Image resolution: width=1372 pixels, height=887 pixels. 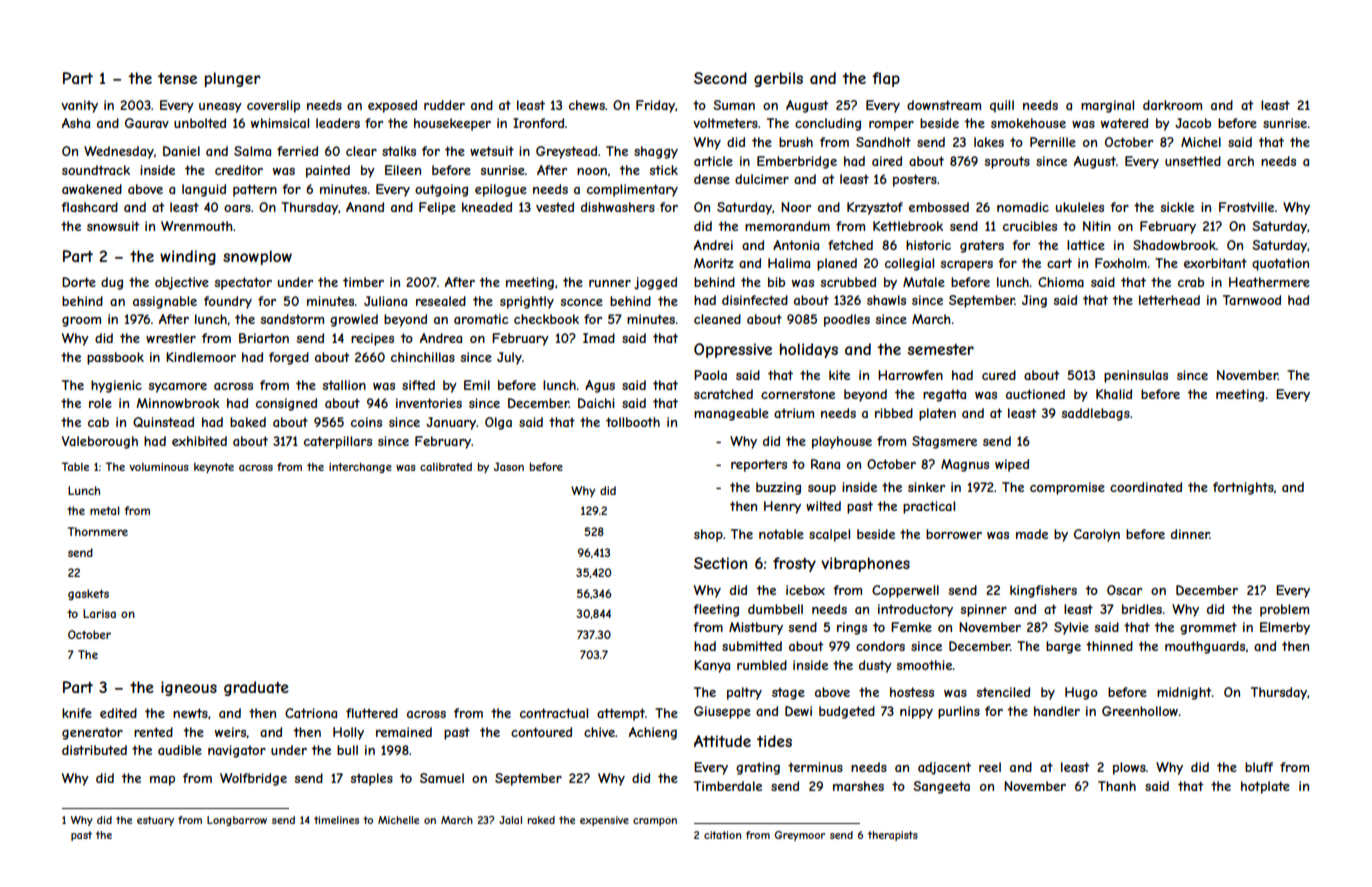 I want to click on Thornmere, so click(x=98, y=531).
